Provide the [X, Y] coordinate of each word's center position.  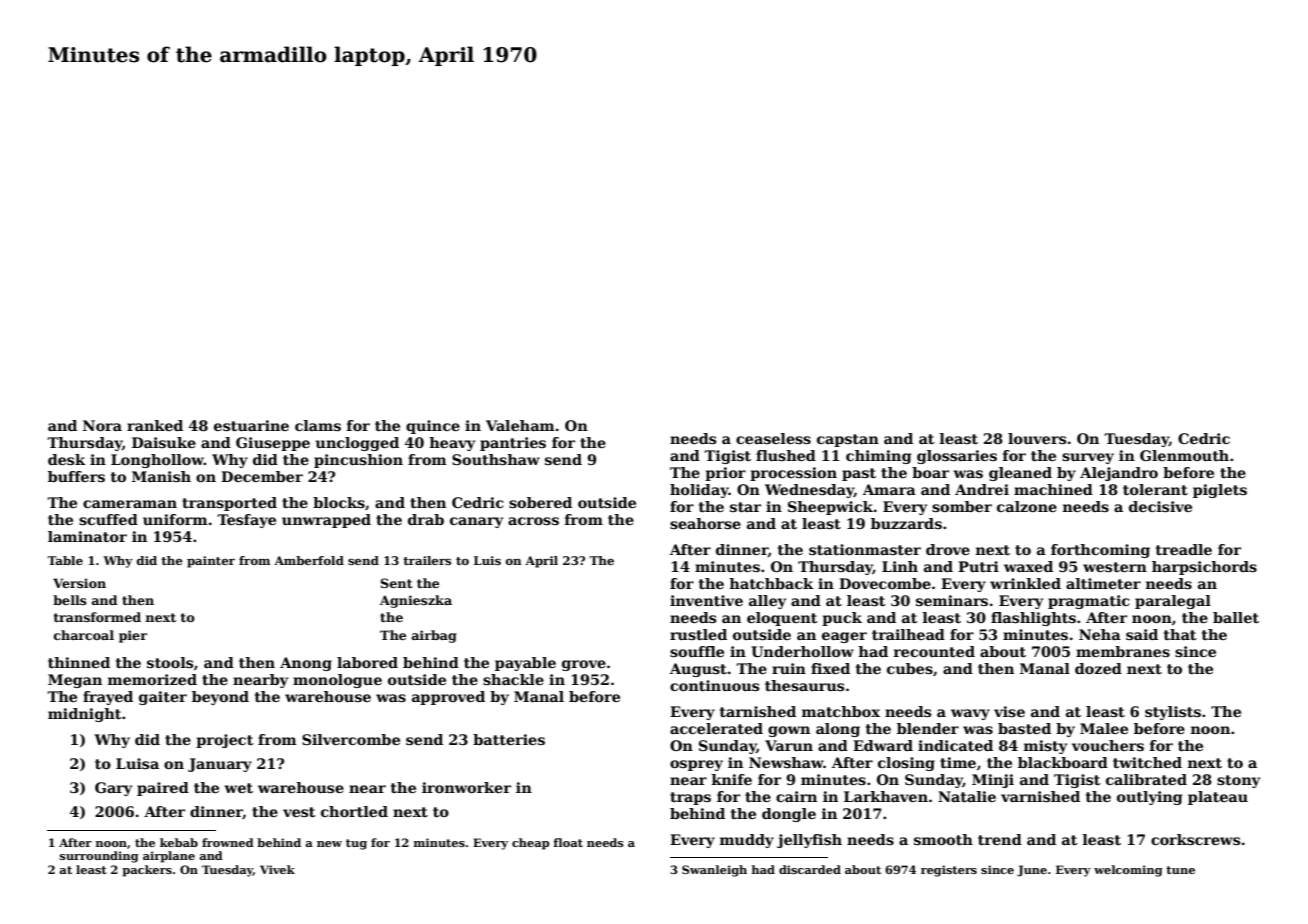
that [1180, 634]
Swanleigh [714, 871]
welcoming [1128, 871]
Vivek [277, 869]
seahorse [705, 523]
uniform [175, 519]
